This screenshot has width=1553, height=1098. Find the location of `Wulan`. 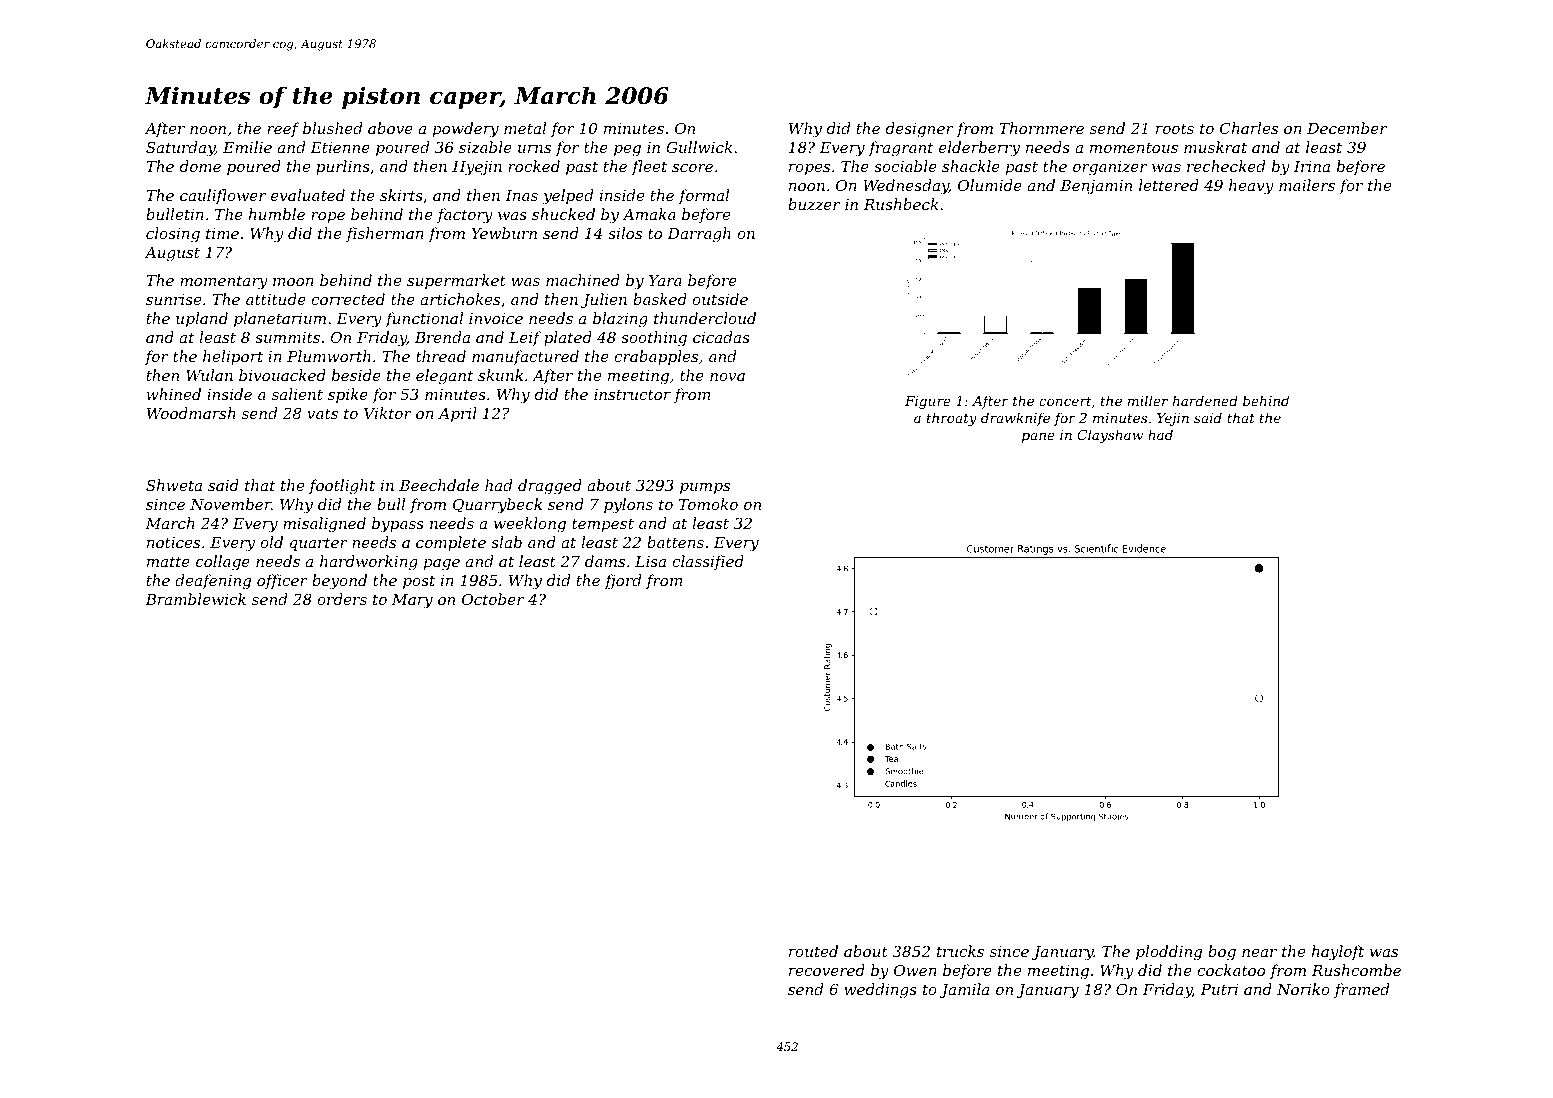

Wulan is located at coordinates (209, 375).
